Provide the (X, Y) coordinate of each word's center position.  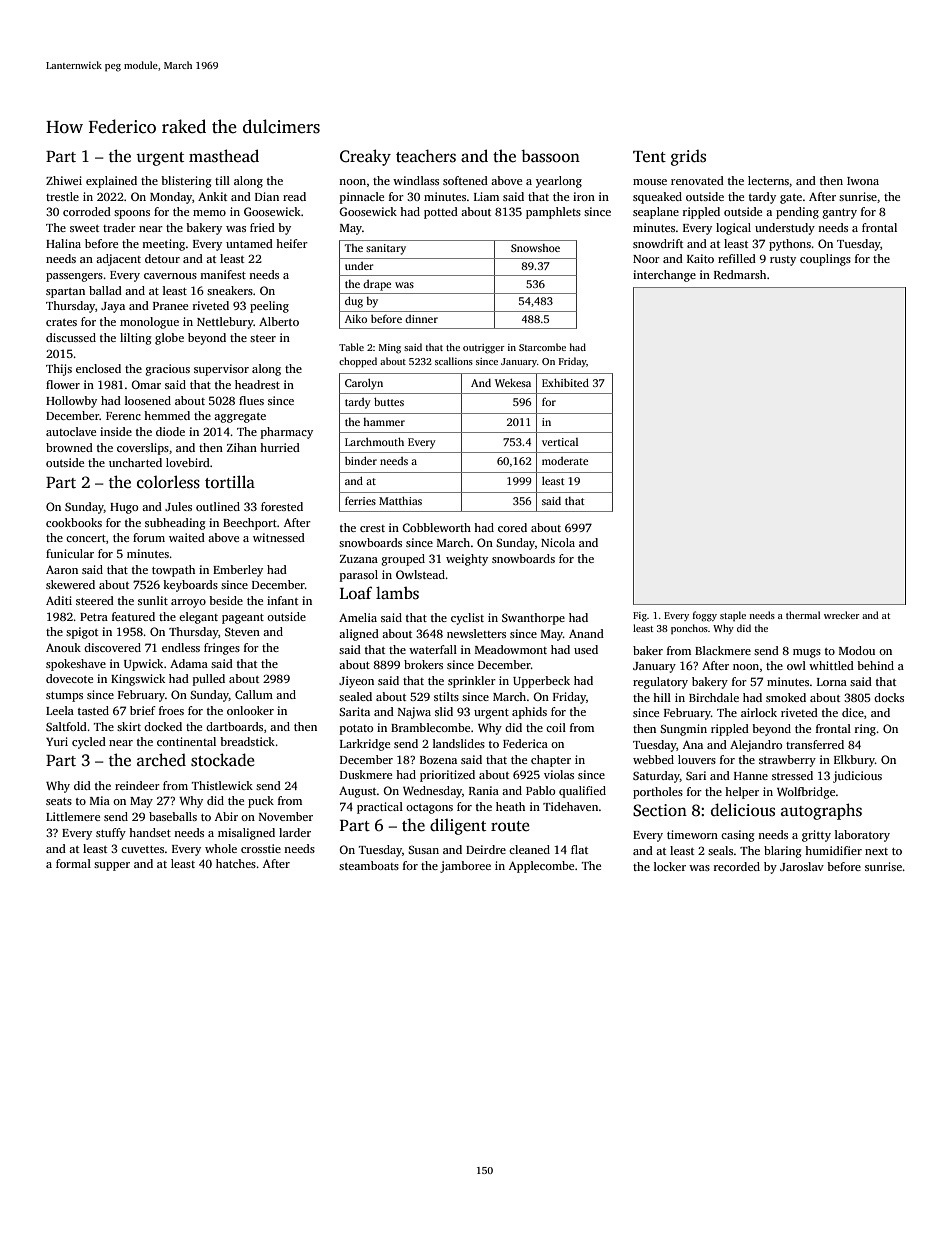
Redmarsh (740, 274)
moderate (565, 461)
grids (688, 158)
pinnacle (362, 198)
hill (662, 697)
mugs (807, 653)
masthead (224, 156)
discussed (71, 337)
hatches (236, 863)
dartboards (234, 726)
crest (372, 528)
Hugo (124, 508)
